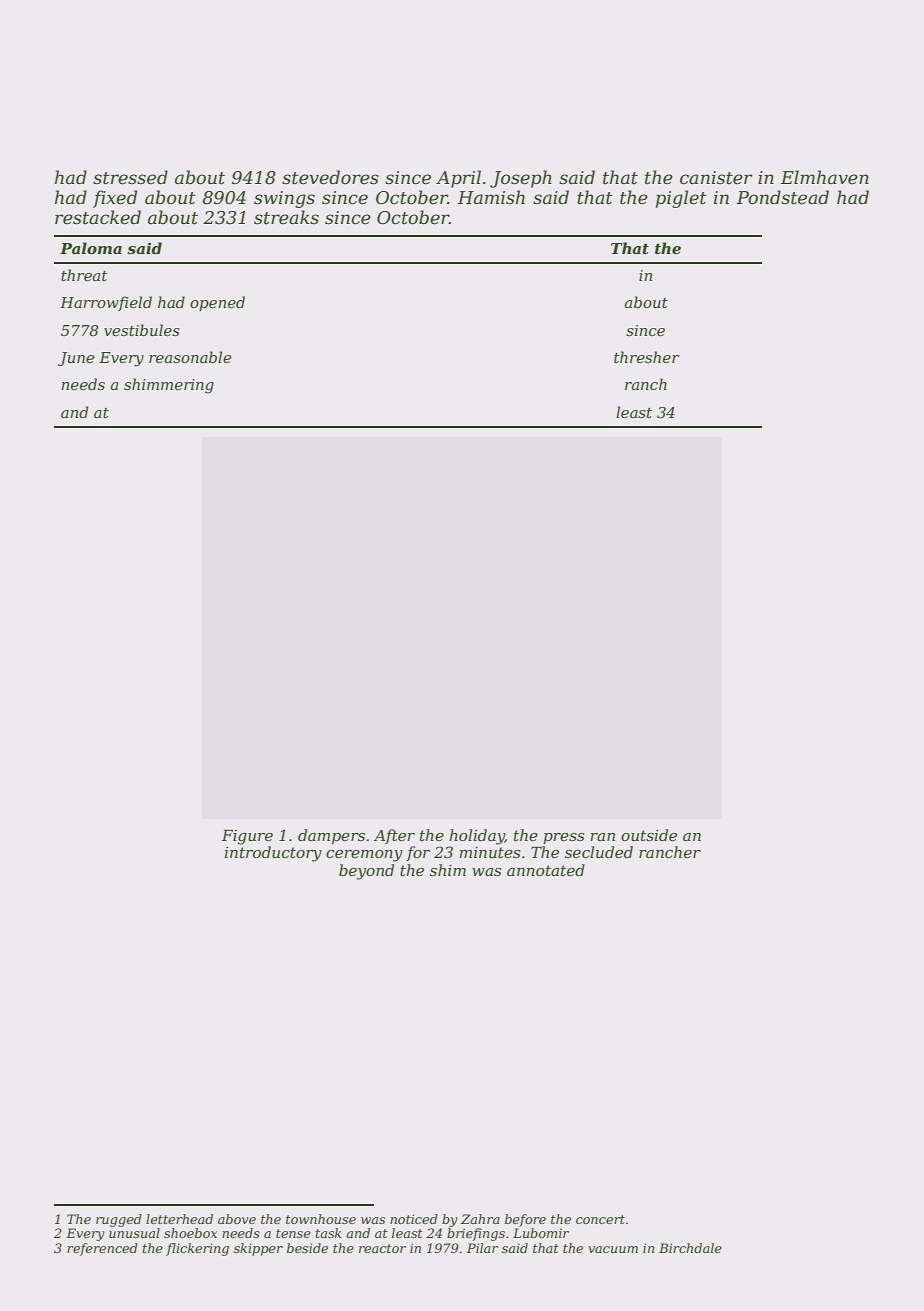  What do you see at coordinates (247, 837) in the screenshot?
I see `Figure` at bounding box center [247, 837].
